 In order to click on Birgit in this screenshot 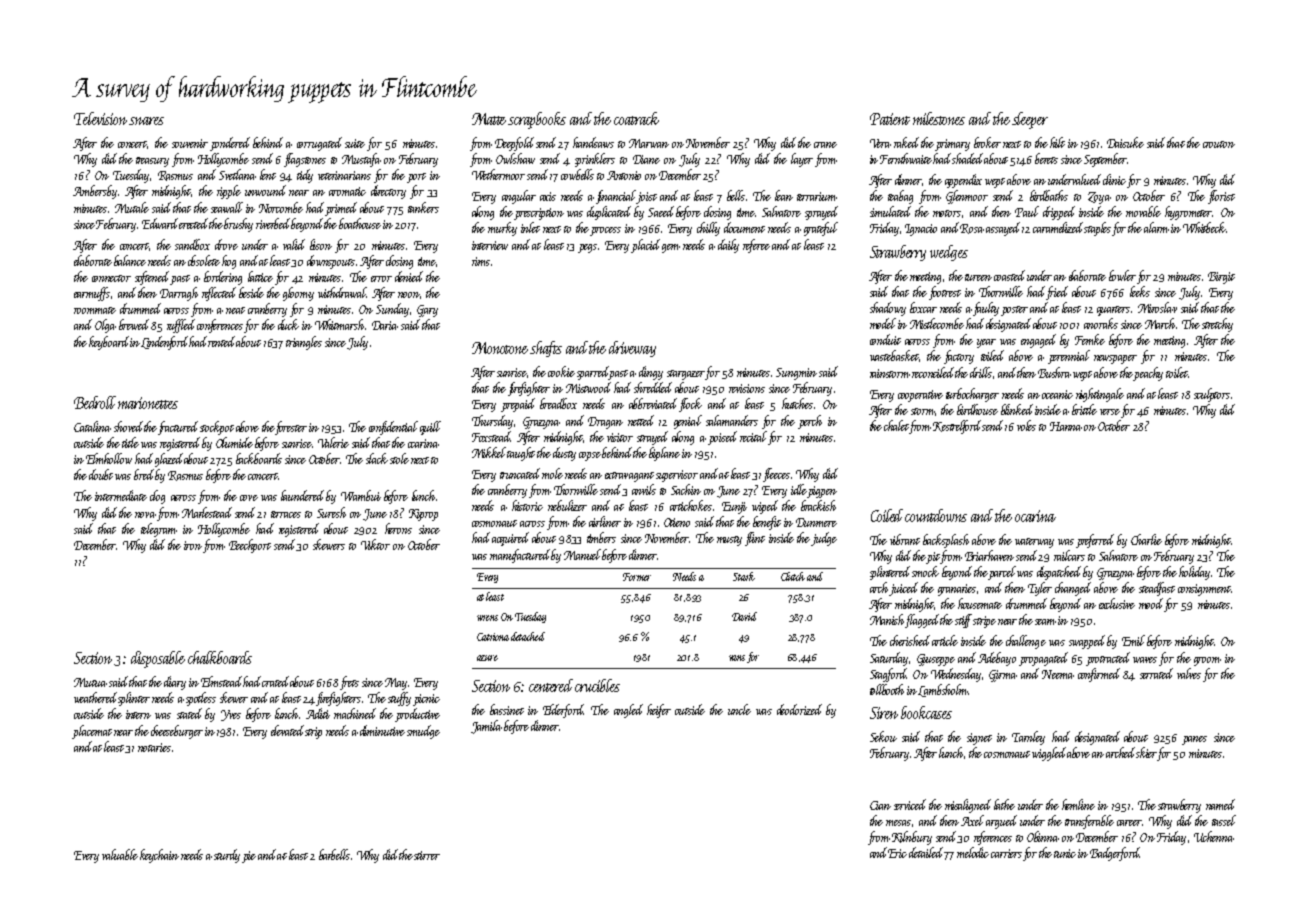, I will do `click(1221, 278)`.
